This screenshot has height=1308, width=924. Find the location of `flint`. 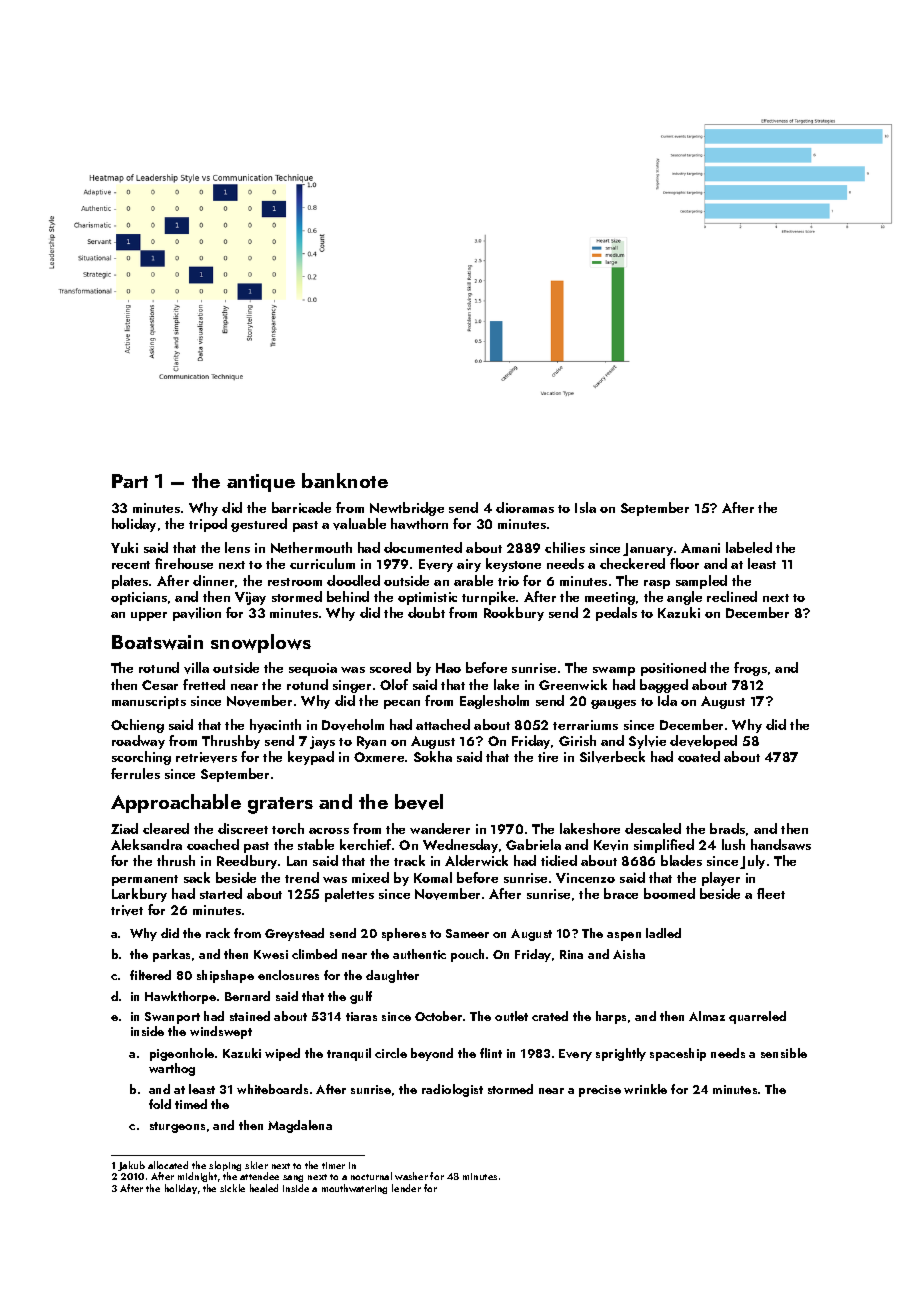

flint is located at coordinates (491, 1053).
